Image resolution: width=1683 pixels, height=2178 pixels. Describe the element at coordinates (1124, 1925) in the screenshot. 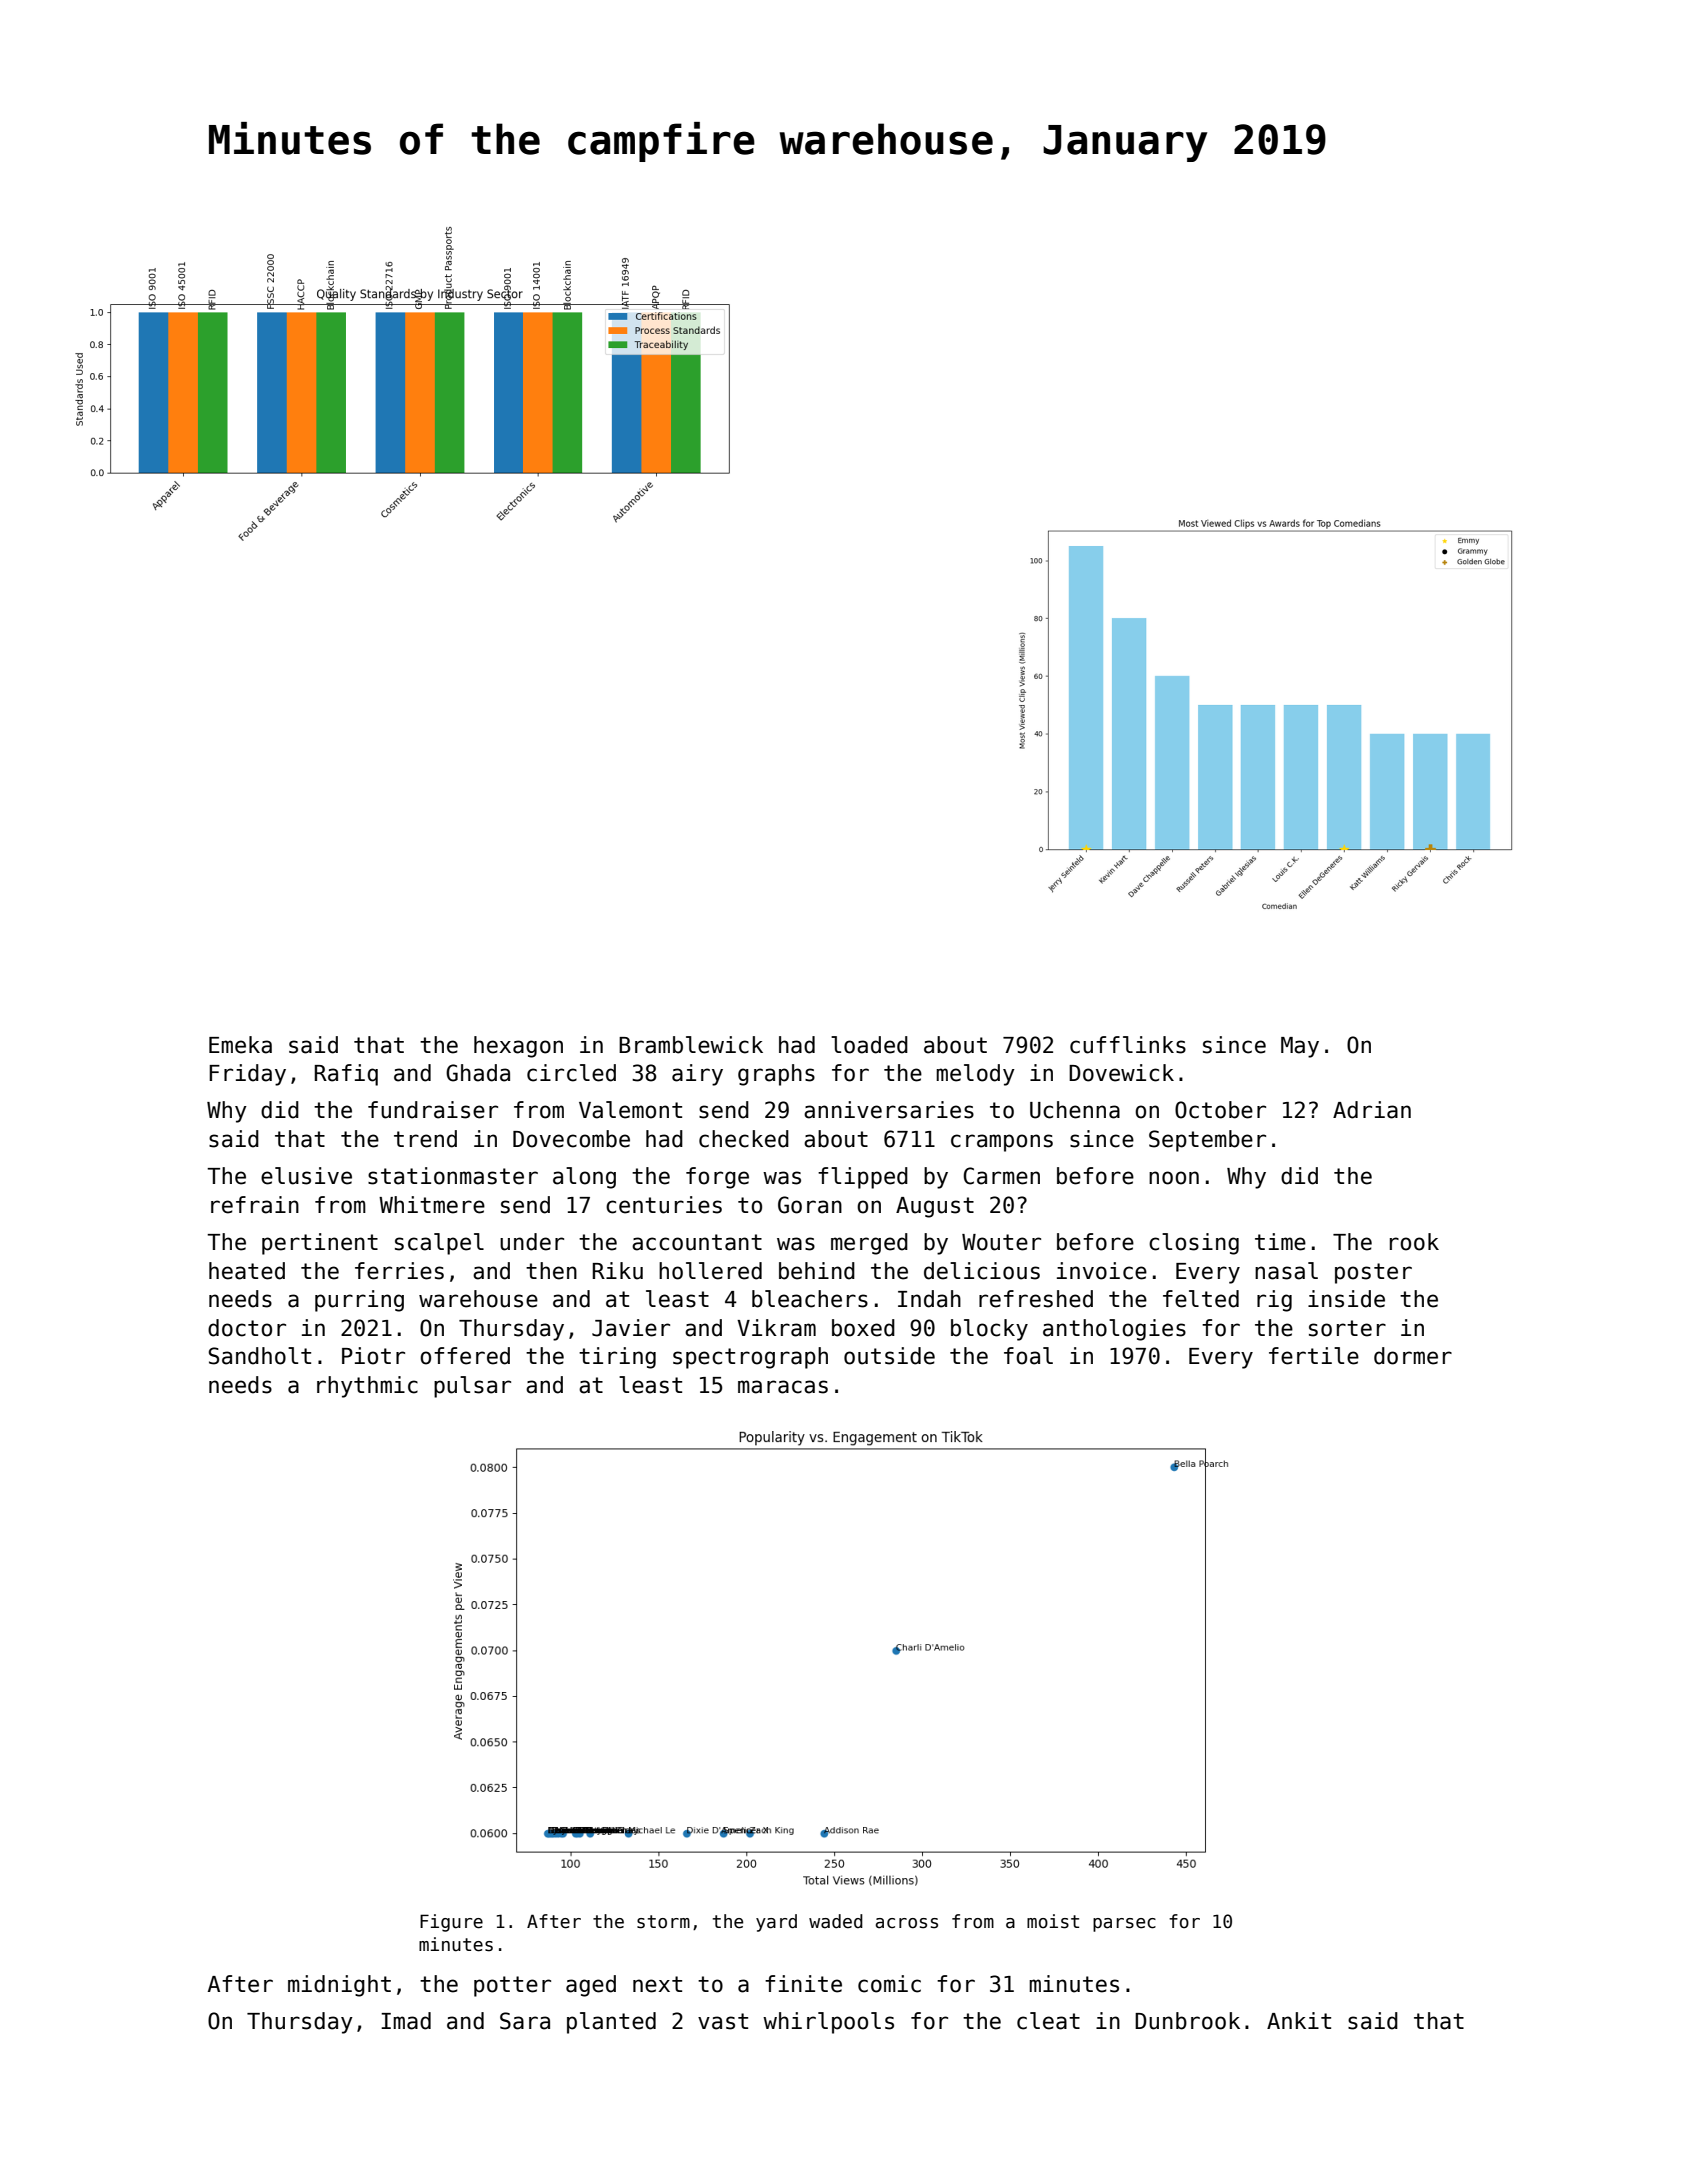

I see `parsec` at that location.
